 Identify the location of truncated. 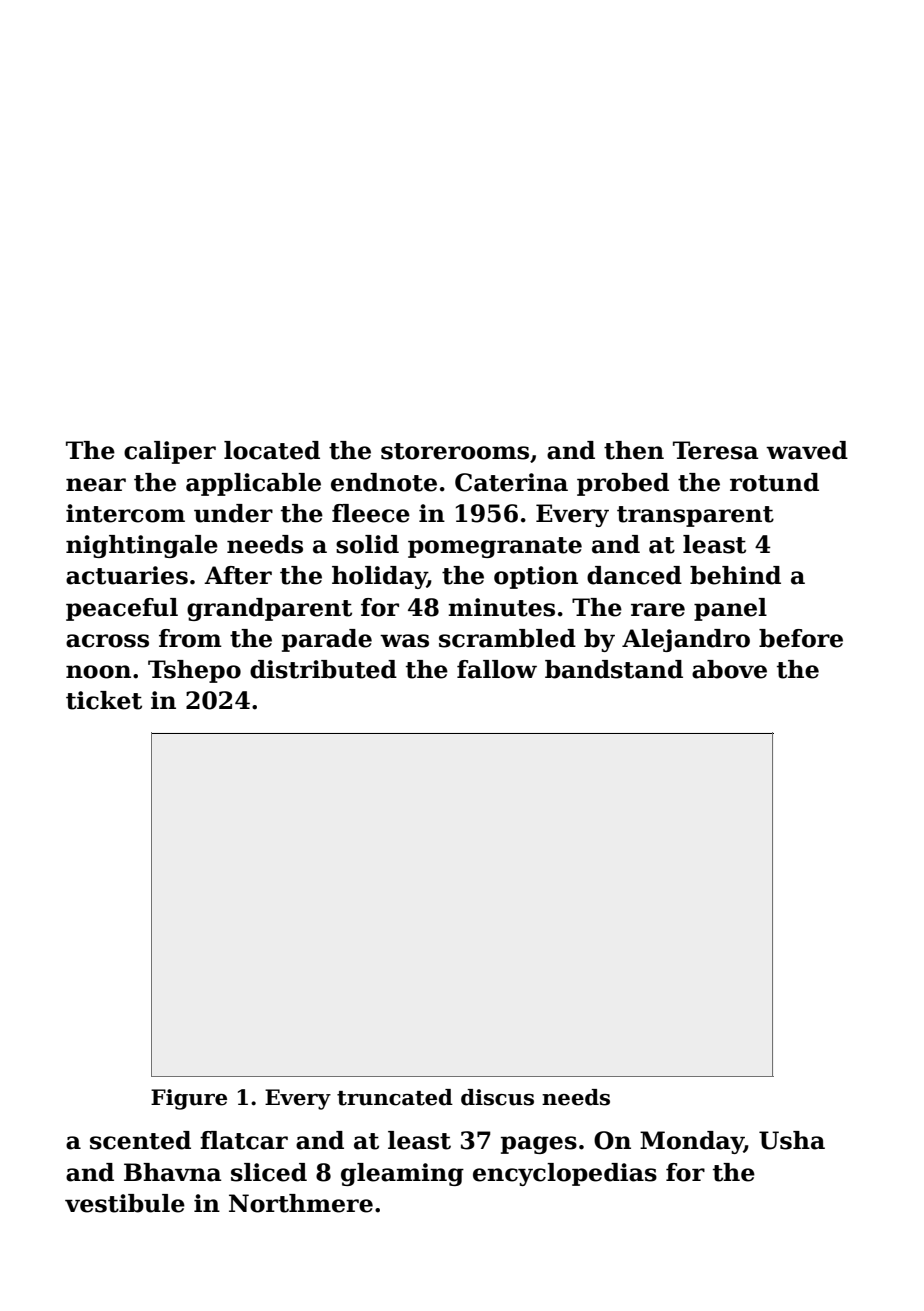
(395, 1097).
